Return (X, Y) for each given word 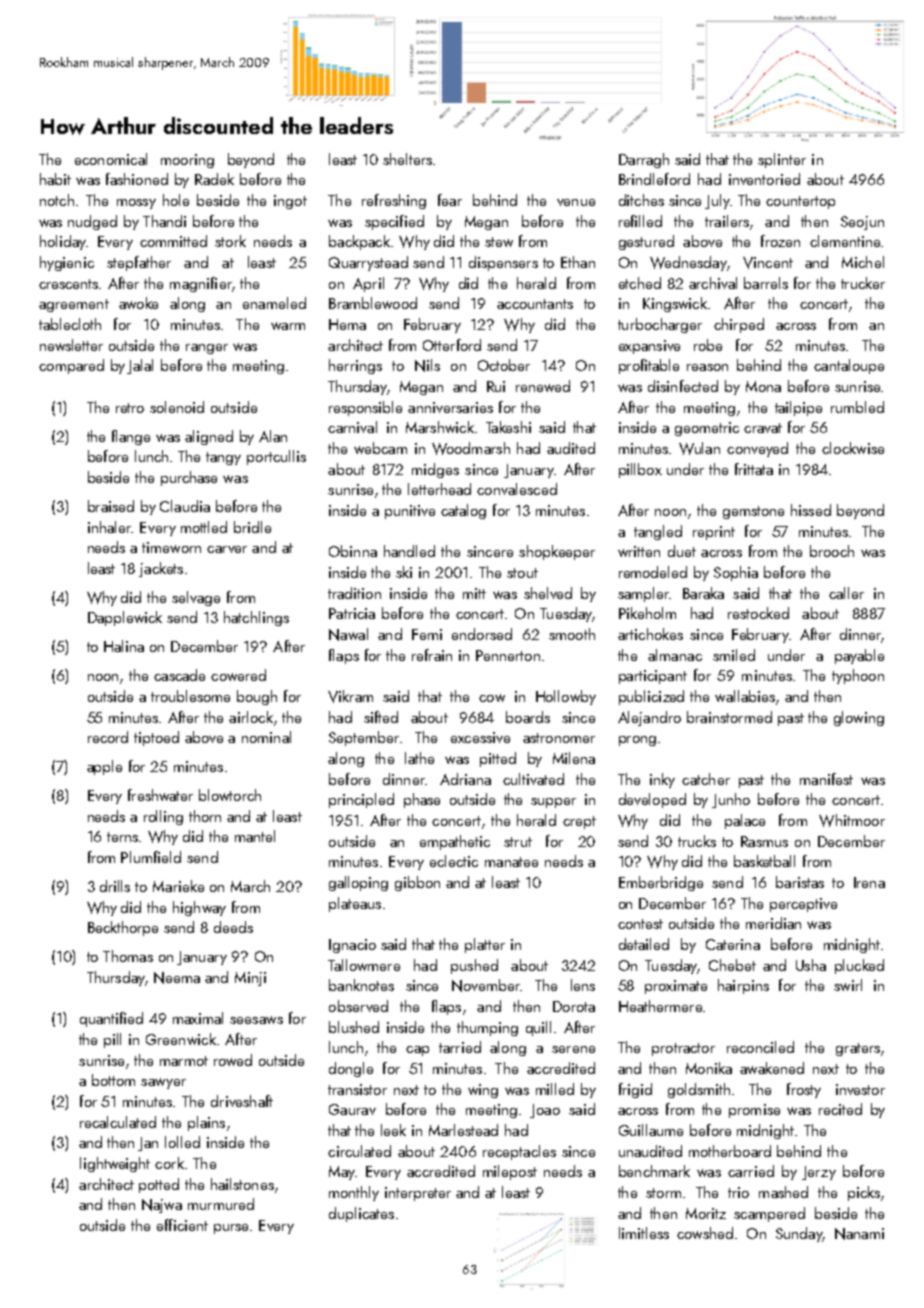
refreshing (394, 201)
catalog (463, 511)
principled (361, 800)
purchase (189, 478)
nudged (92, 222)
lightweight (115, 1164)
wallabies (745, 696)
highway (199, 908)
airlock (251, 717)
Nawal (348, 634)
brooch (832, 551)
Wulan (699, 448)
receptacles (519, 1152)
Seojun (862, 223)
